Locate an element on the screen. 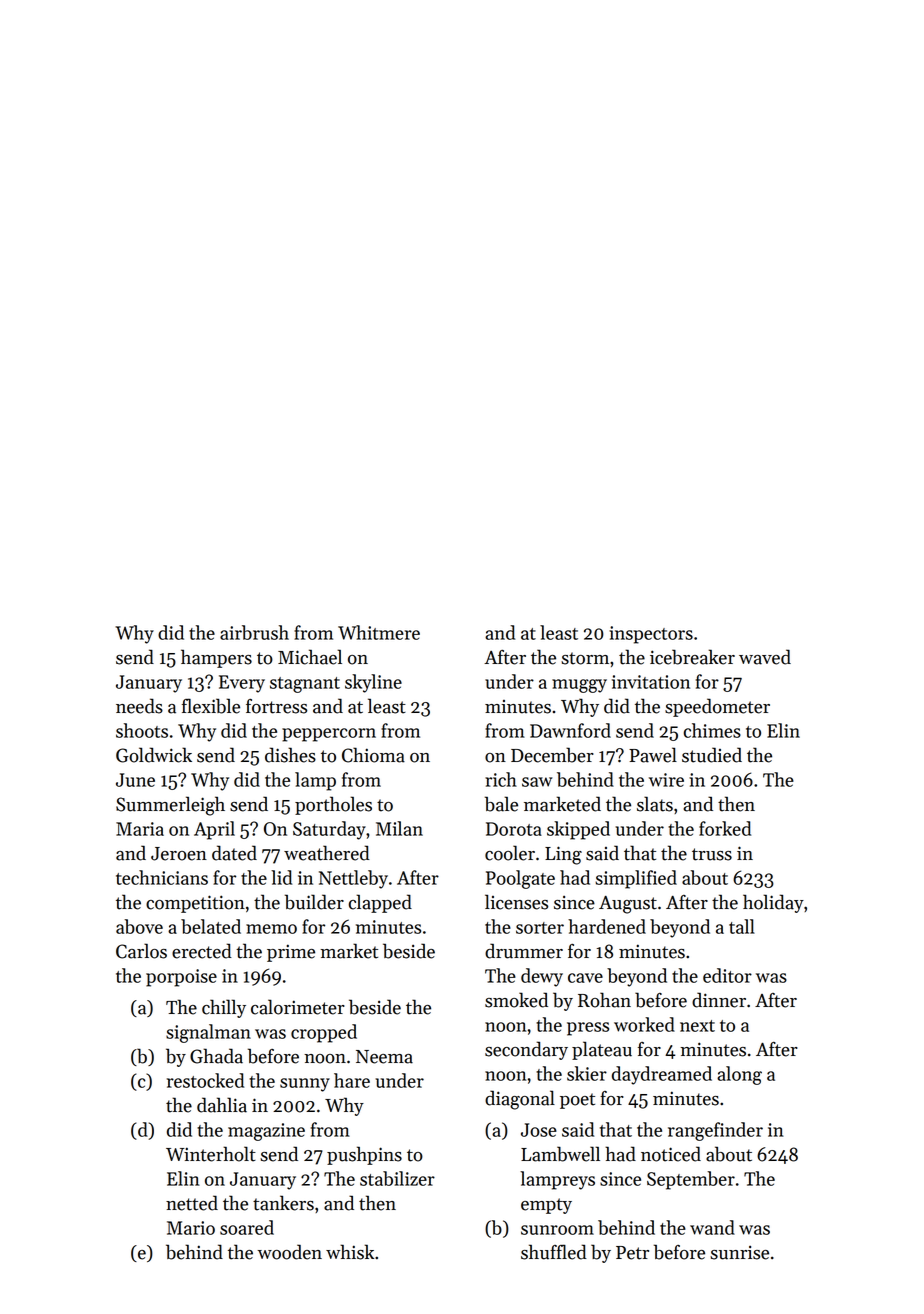  shuffled is located at coordinates (554, 1252).
